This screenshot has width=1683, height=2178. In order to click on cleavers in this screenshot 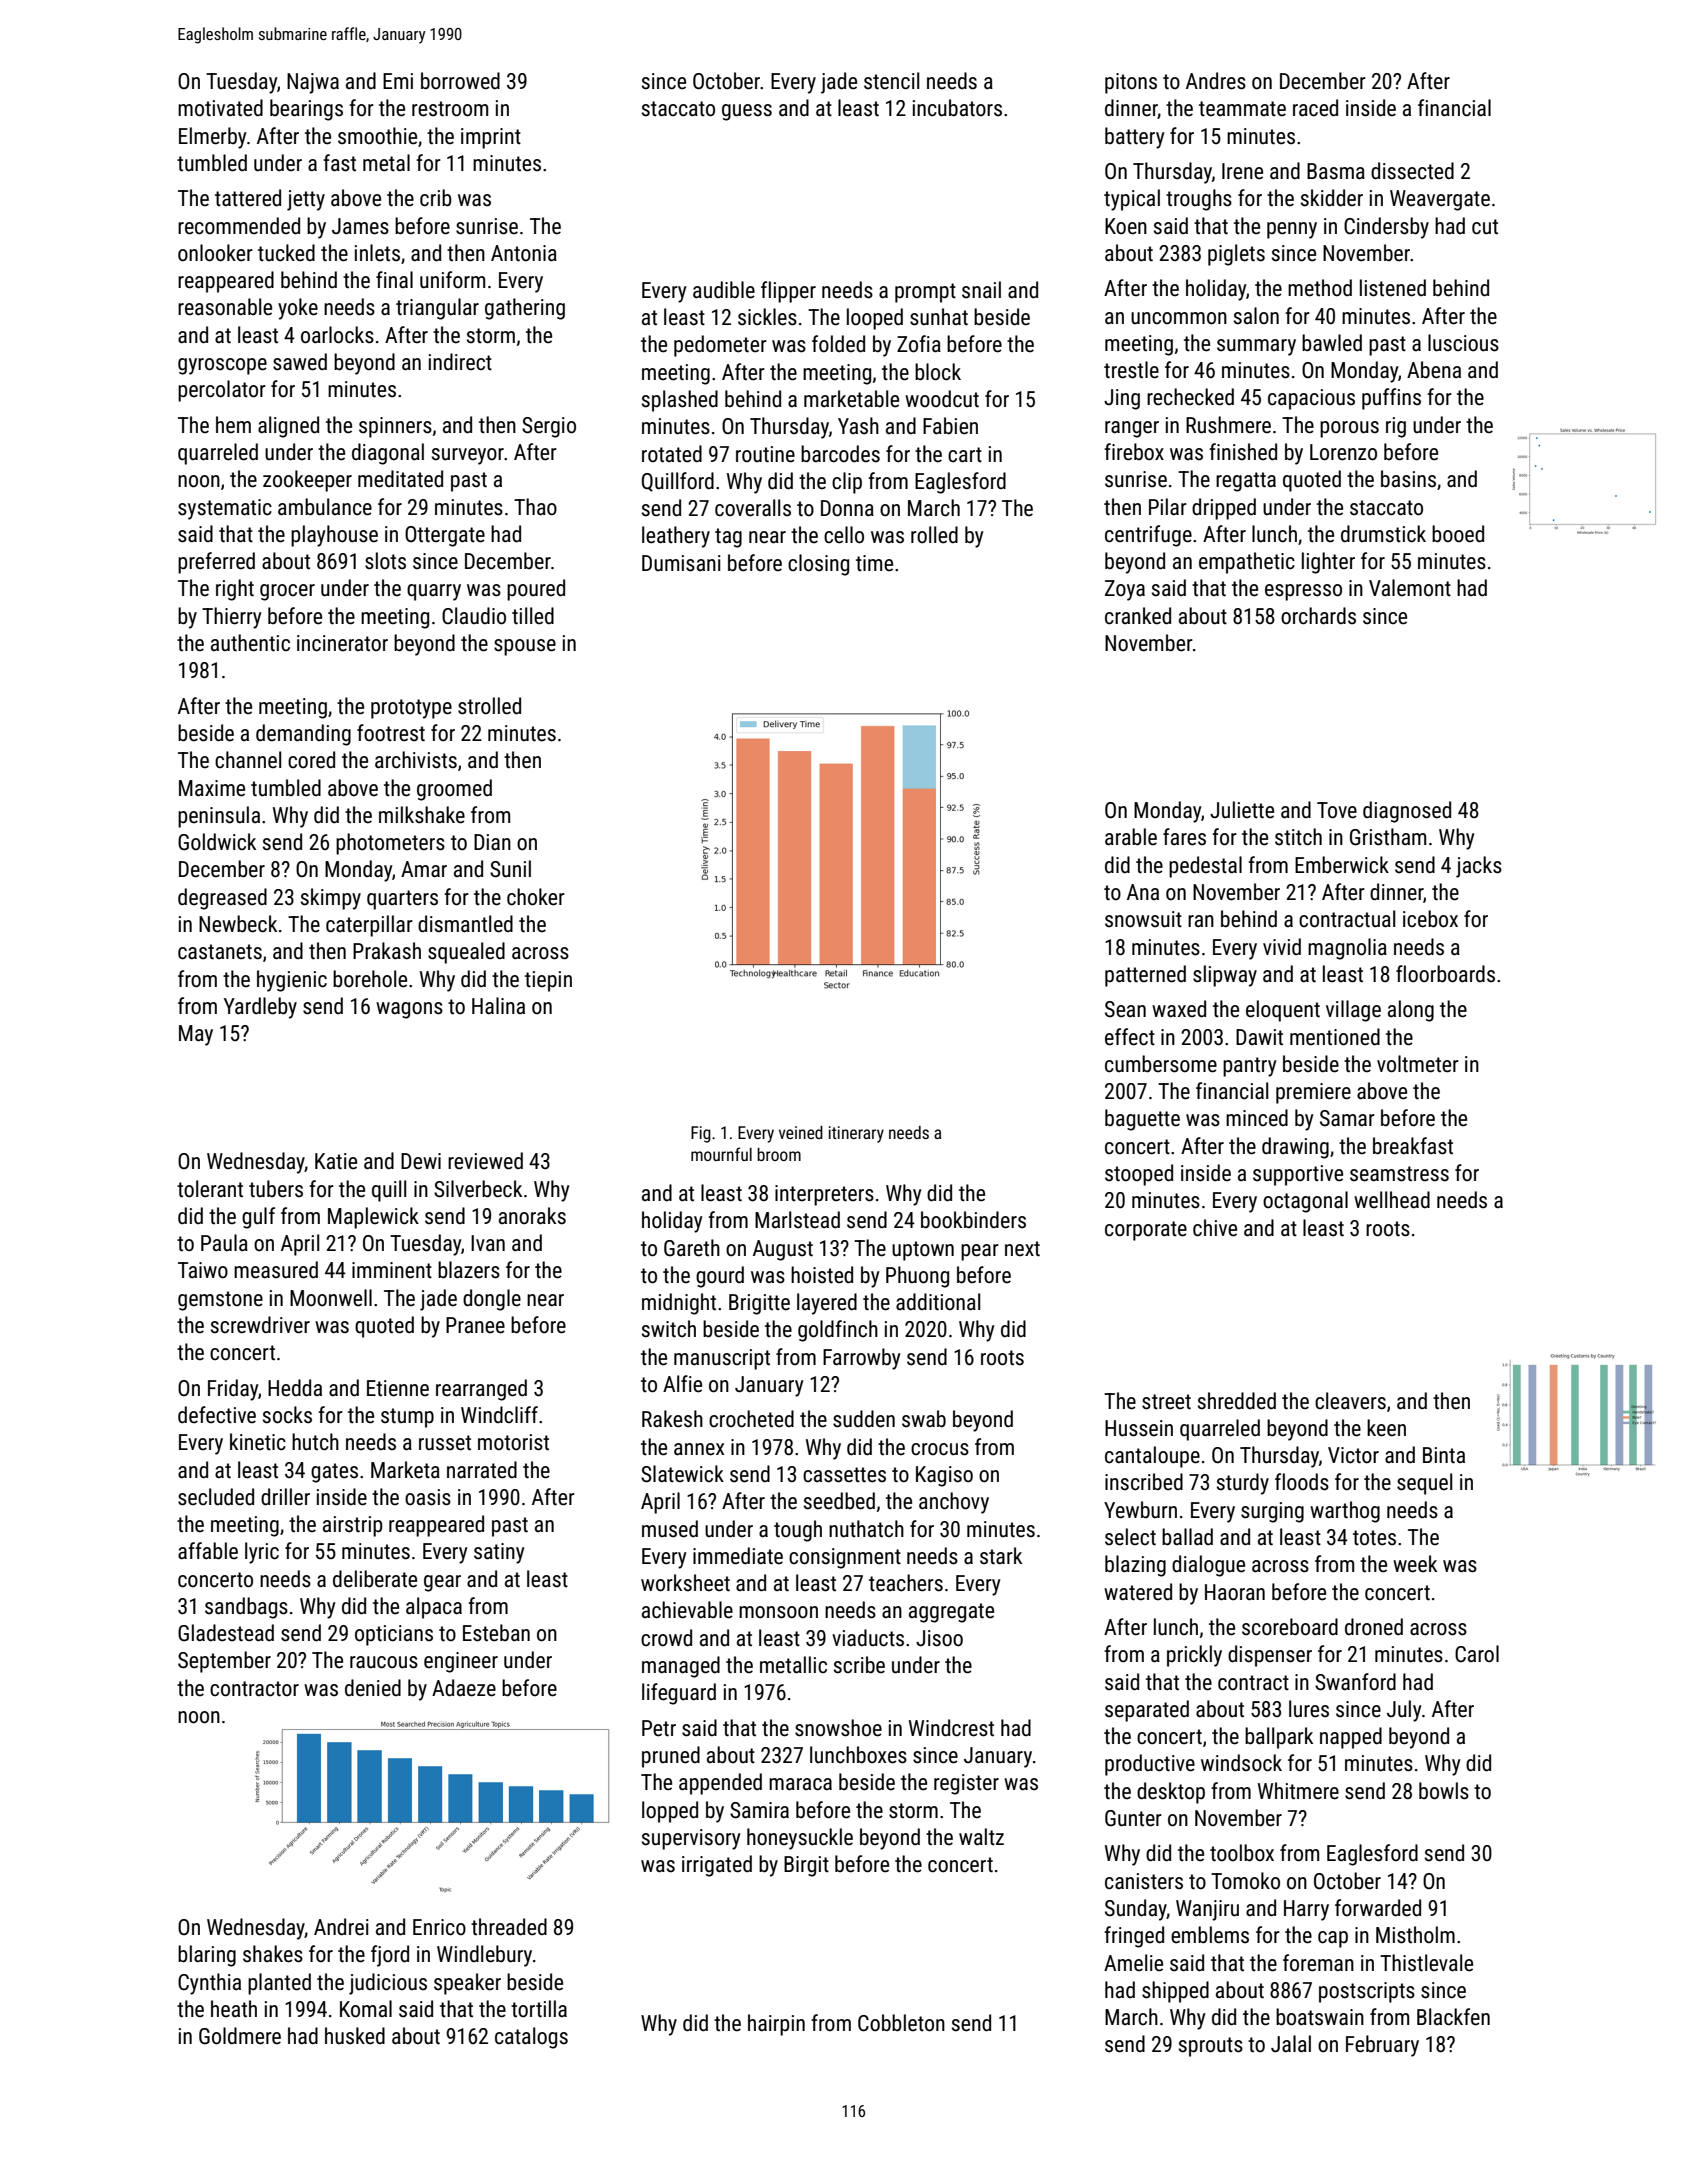, I will do `click(1350, 1401)`.
